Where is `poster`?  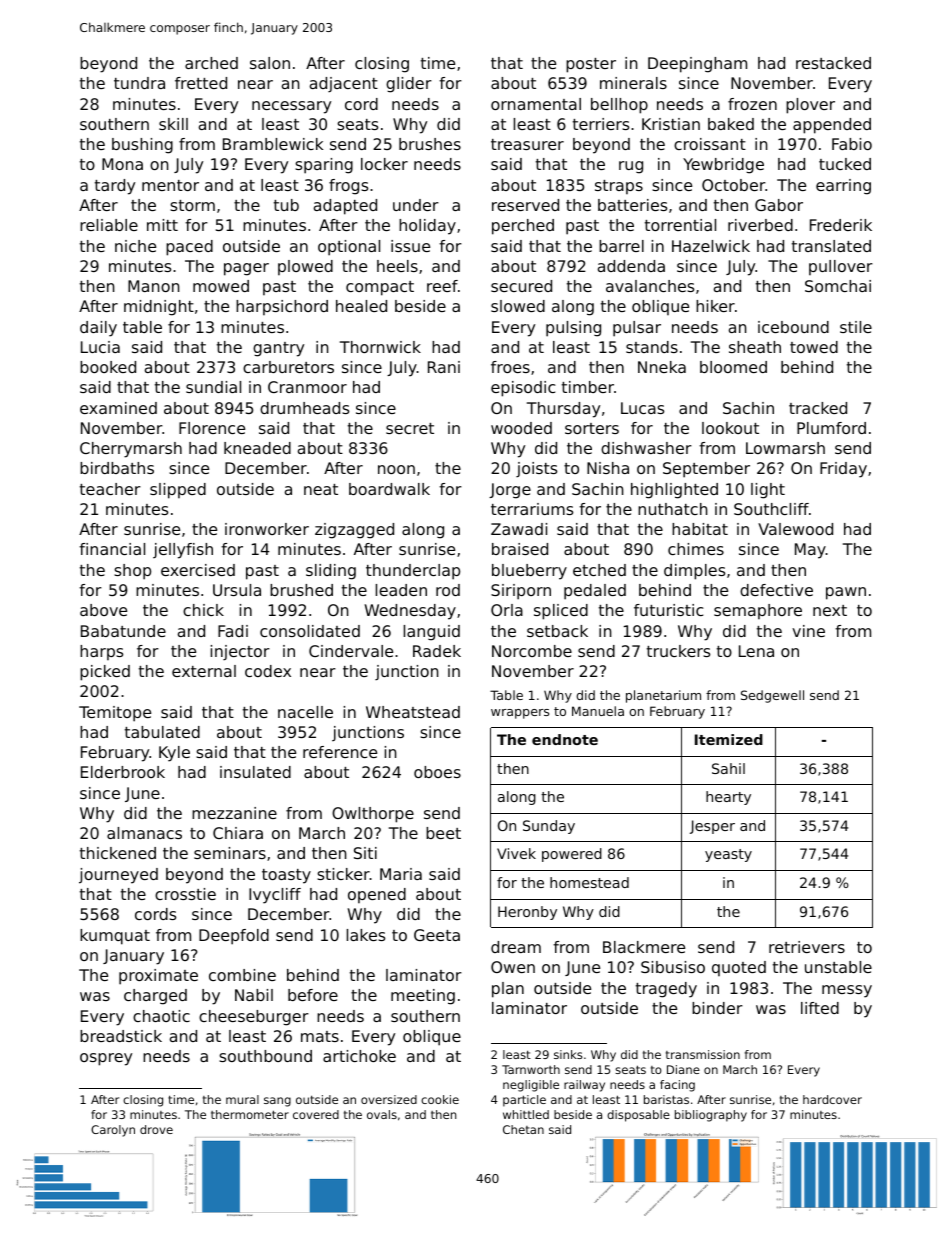 poster is located at coordinates (591, 65).
